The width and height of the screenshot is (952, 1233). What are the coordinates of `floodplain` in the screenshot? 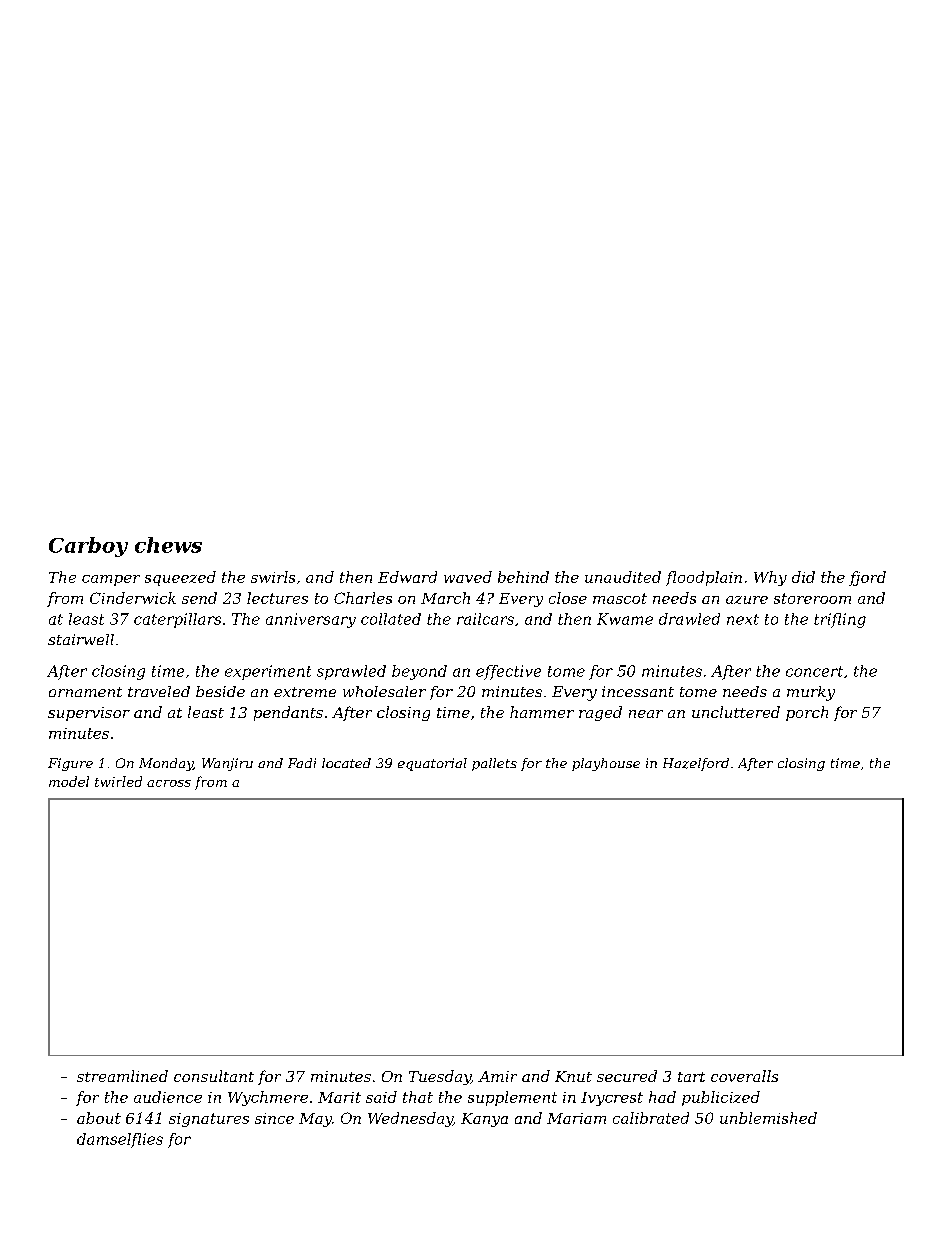 It's located at (704, 578).
